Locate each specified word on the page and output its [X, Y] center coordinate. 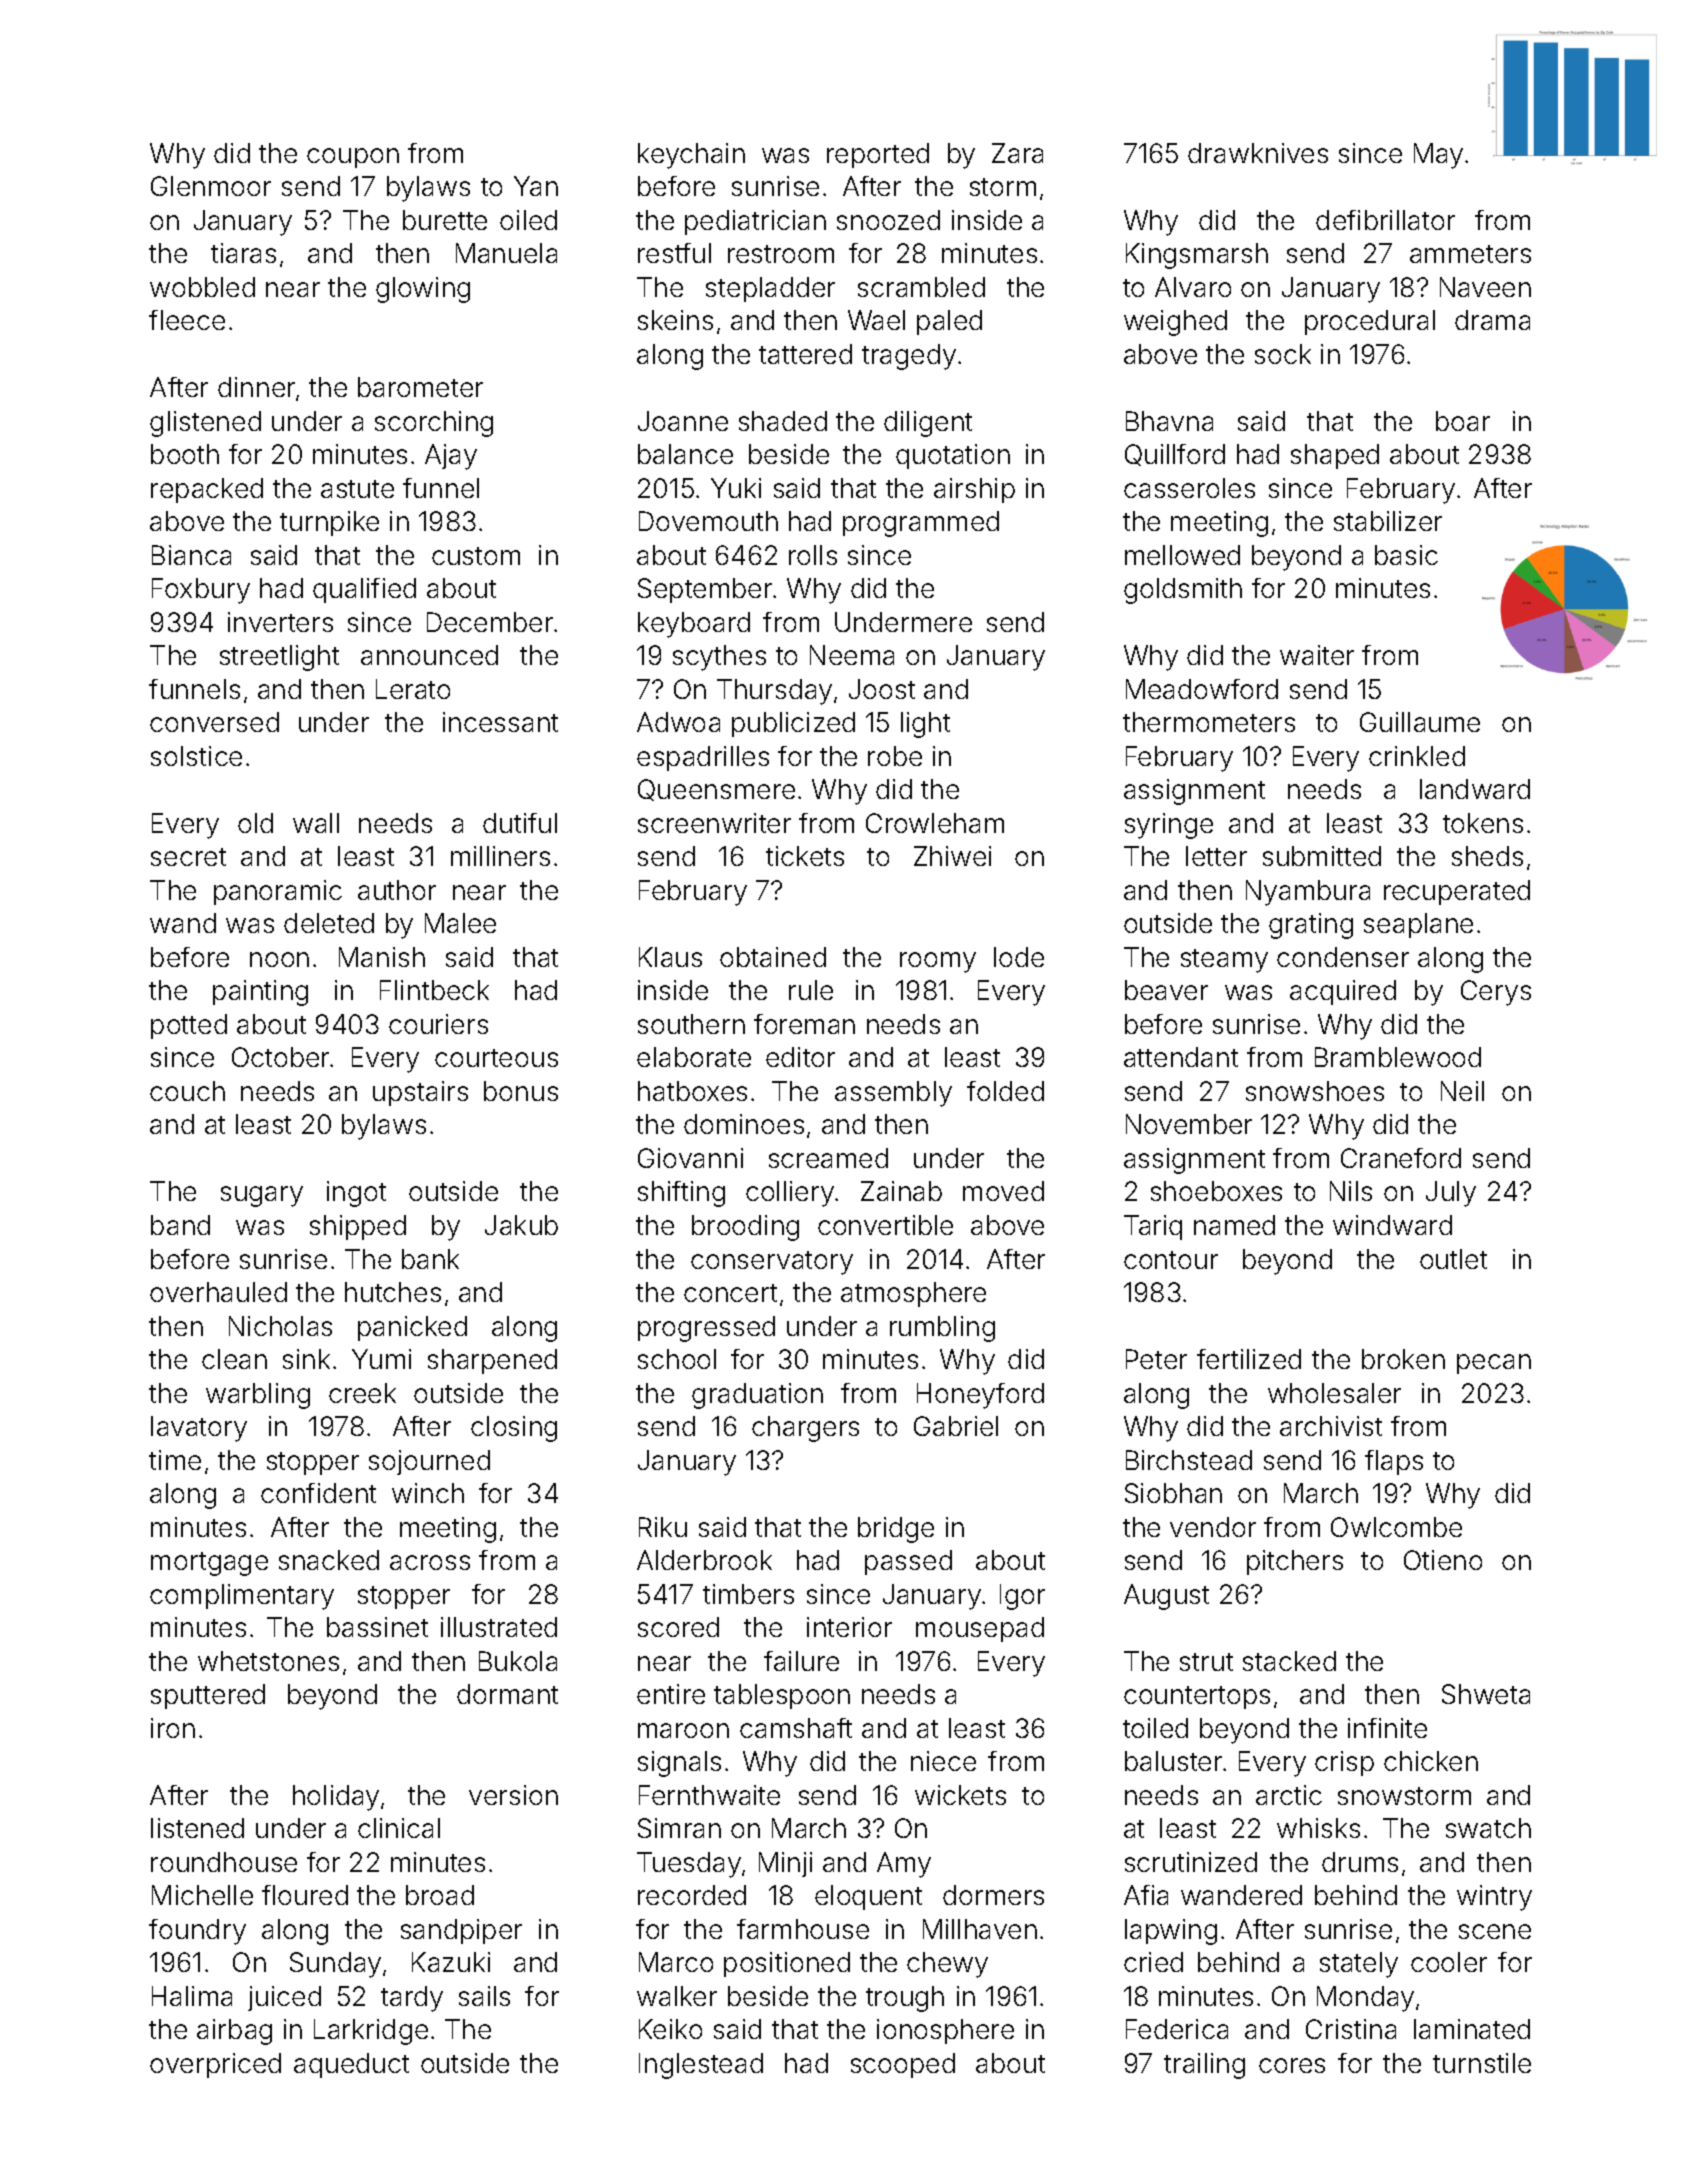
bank [430, 1259]
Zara [1017, 153]
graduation [757, 1396]
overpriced [215, 2065]
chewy [947, 1965]
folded [1005, 1091]
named [1234, 1225]
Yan [536, 186]
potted [189, 1026]
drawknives [1258, 153]
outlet [1453, 1259]
